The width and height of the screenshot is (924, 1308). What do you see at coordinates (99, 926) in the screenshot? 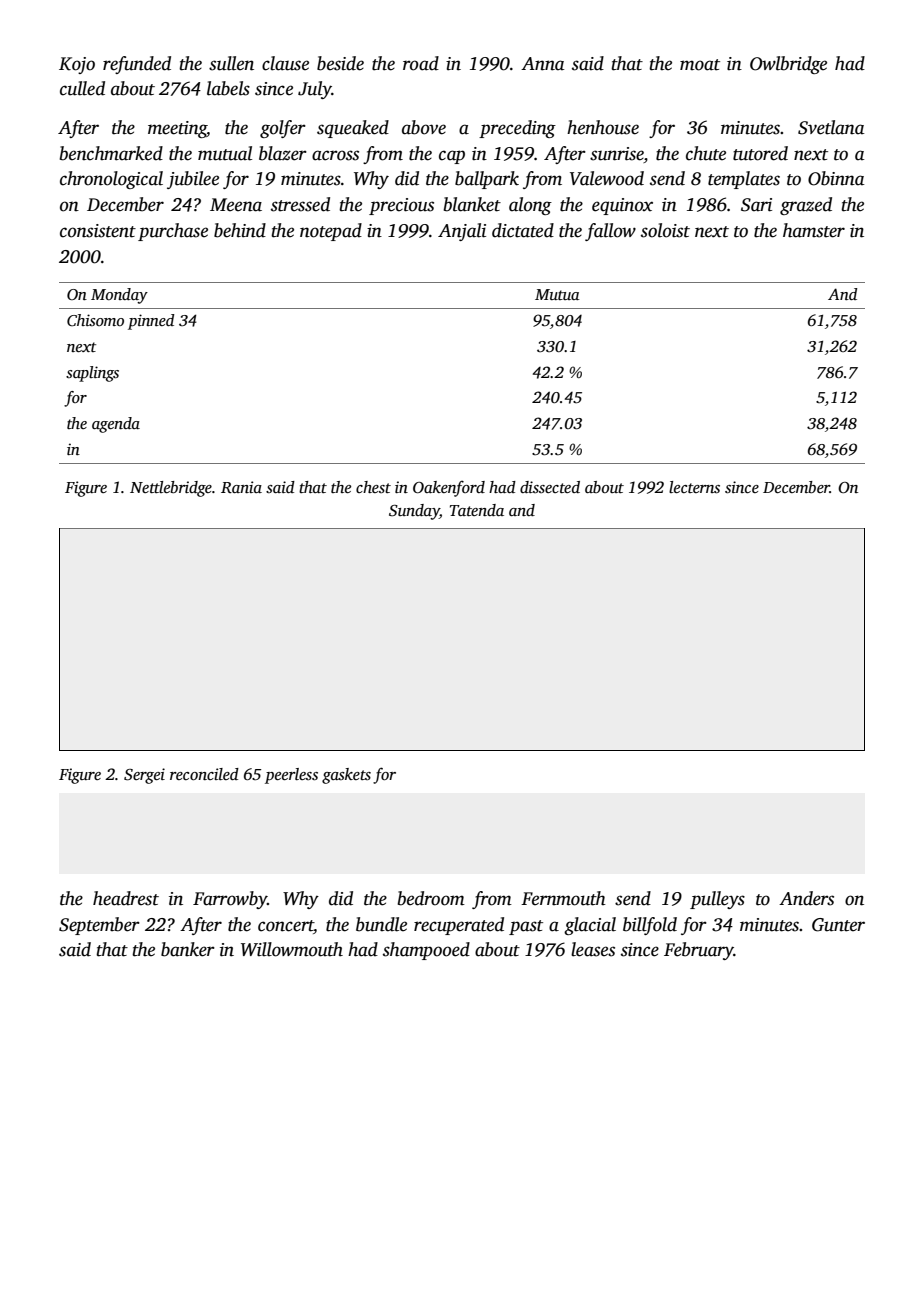
I see `September` at bounding box center [99, 926].
